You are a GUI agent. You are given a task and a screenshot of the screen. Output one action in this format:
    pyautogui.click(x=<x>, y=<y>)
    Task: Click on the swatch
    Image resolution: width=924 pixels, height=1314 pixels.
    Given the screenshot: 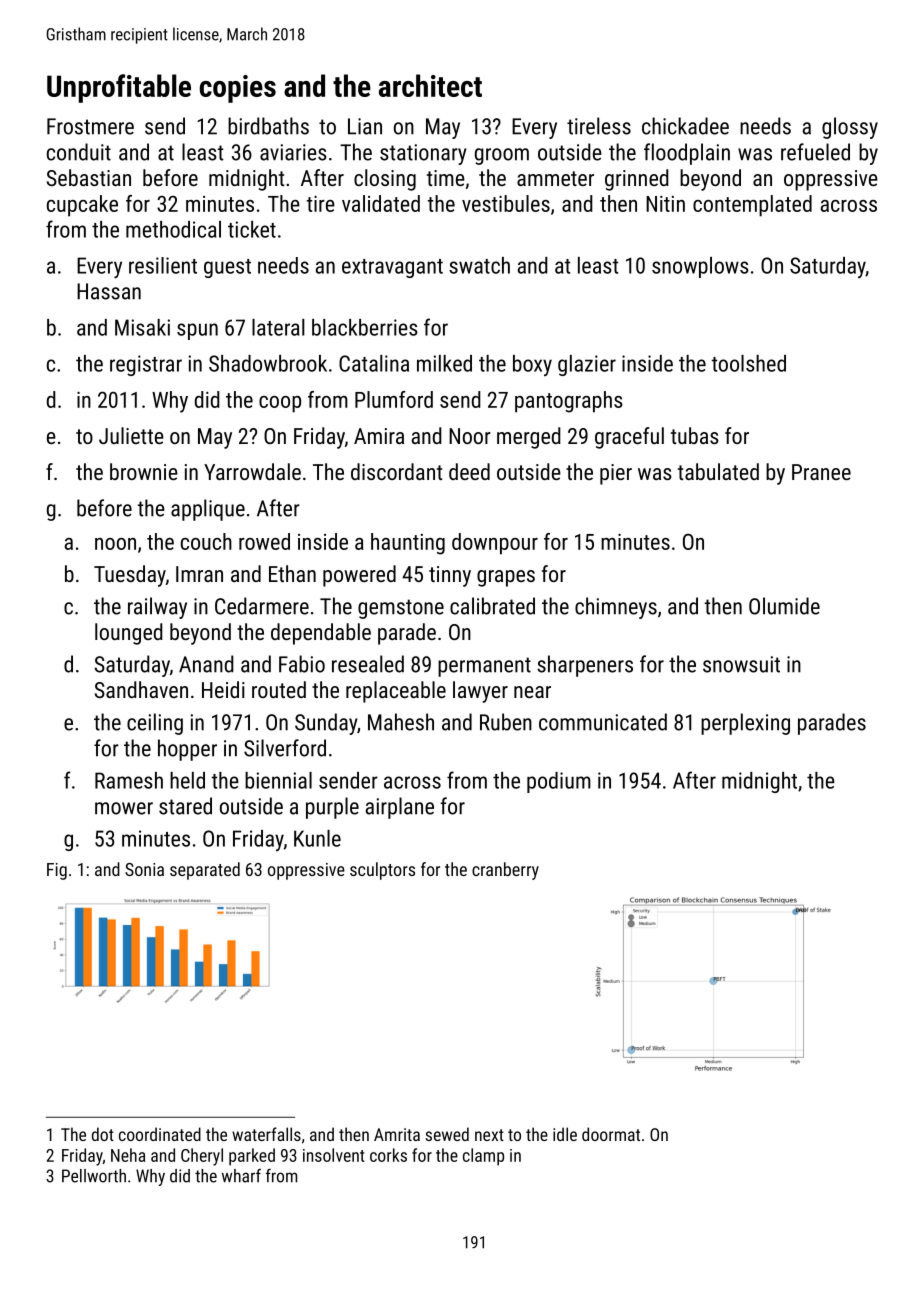 What is the action you would take?
    pyautogui.click(x=479, y=265)
